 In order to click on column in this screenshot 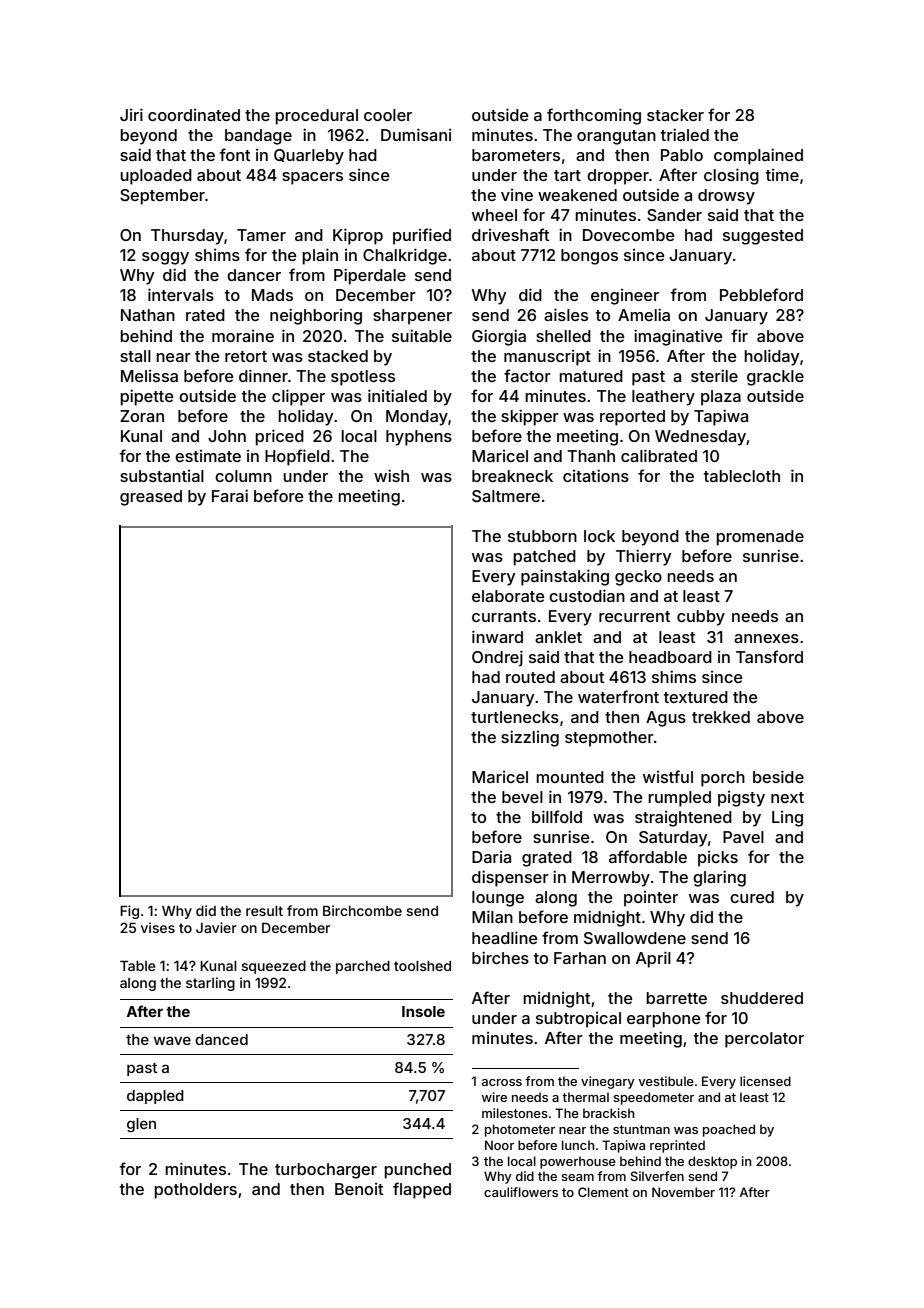, I will do `click(243, 476)`.
